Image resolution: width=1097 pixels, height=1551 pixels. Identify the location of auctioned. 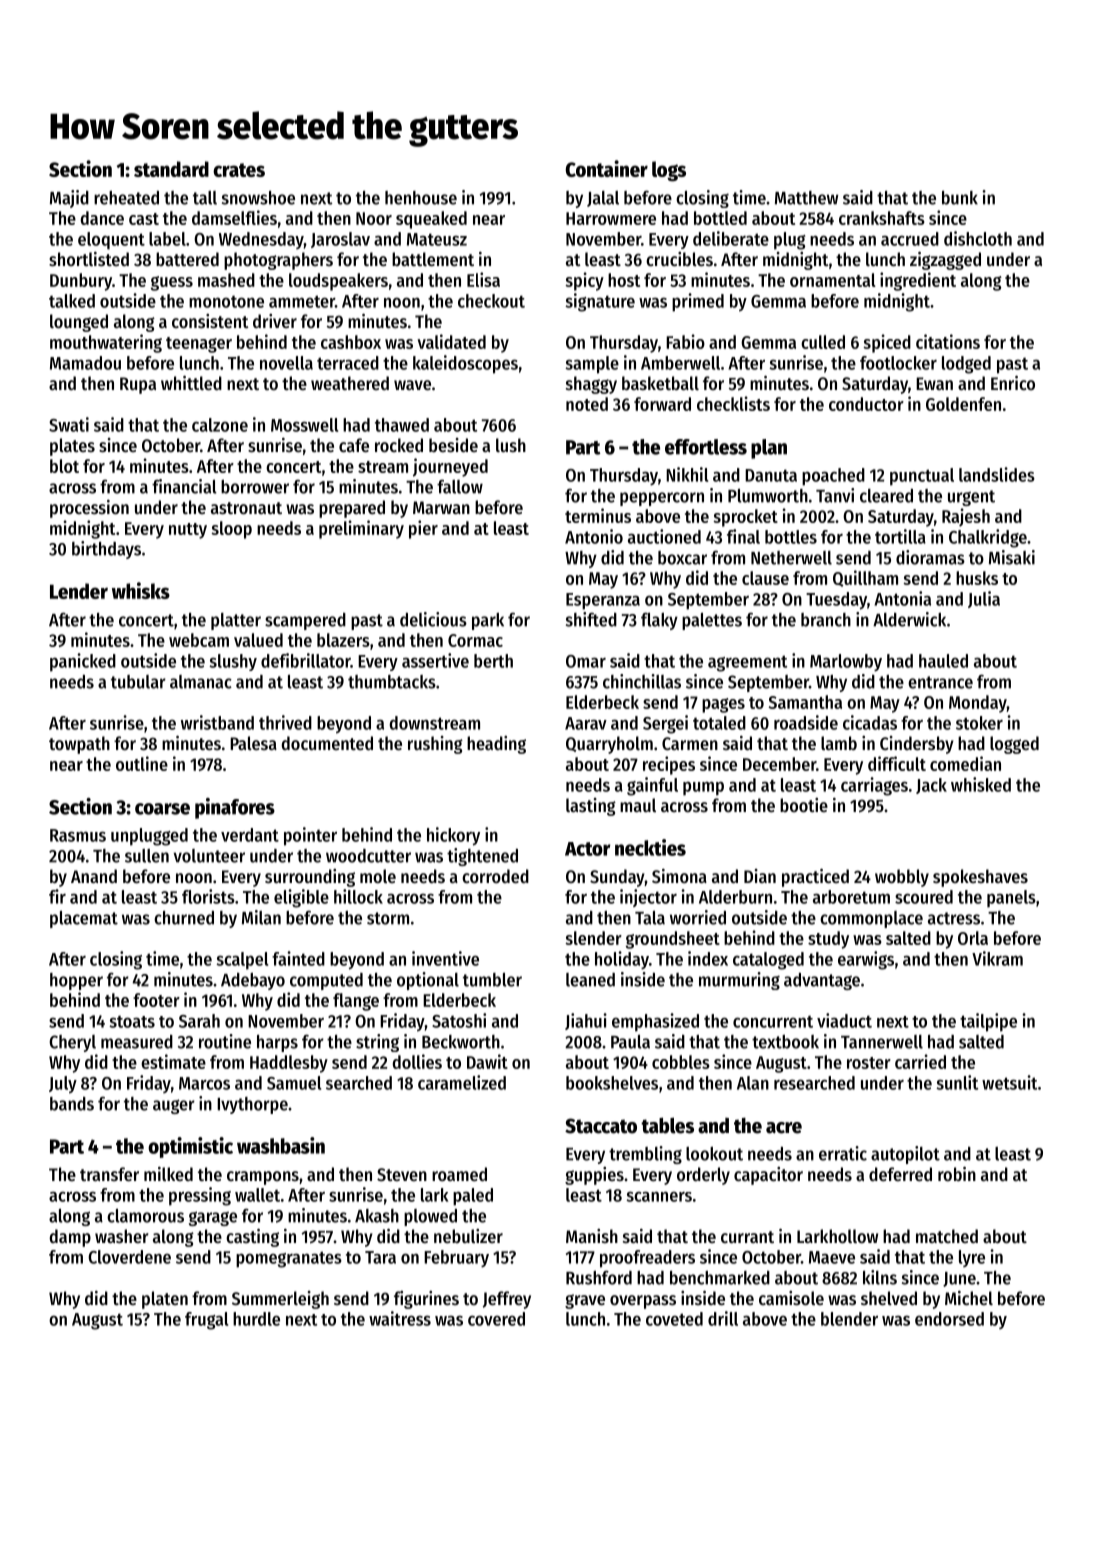
(664, 536).
